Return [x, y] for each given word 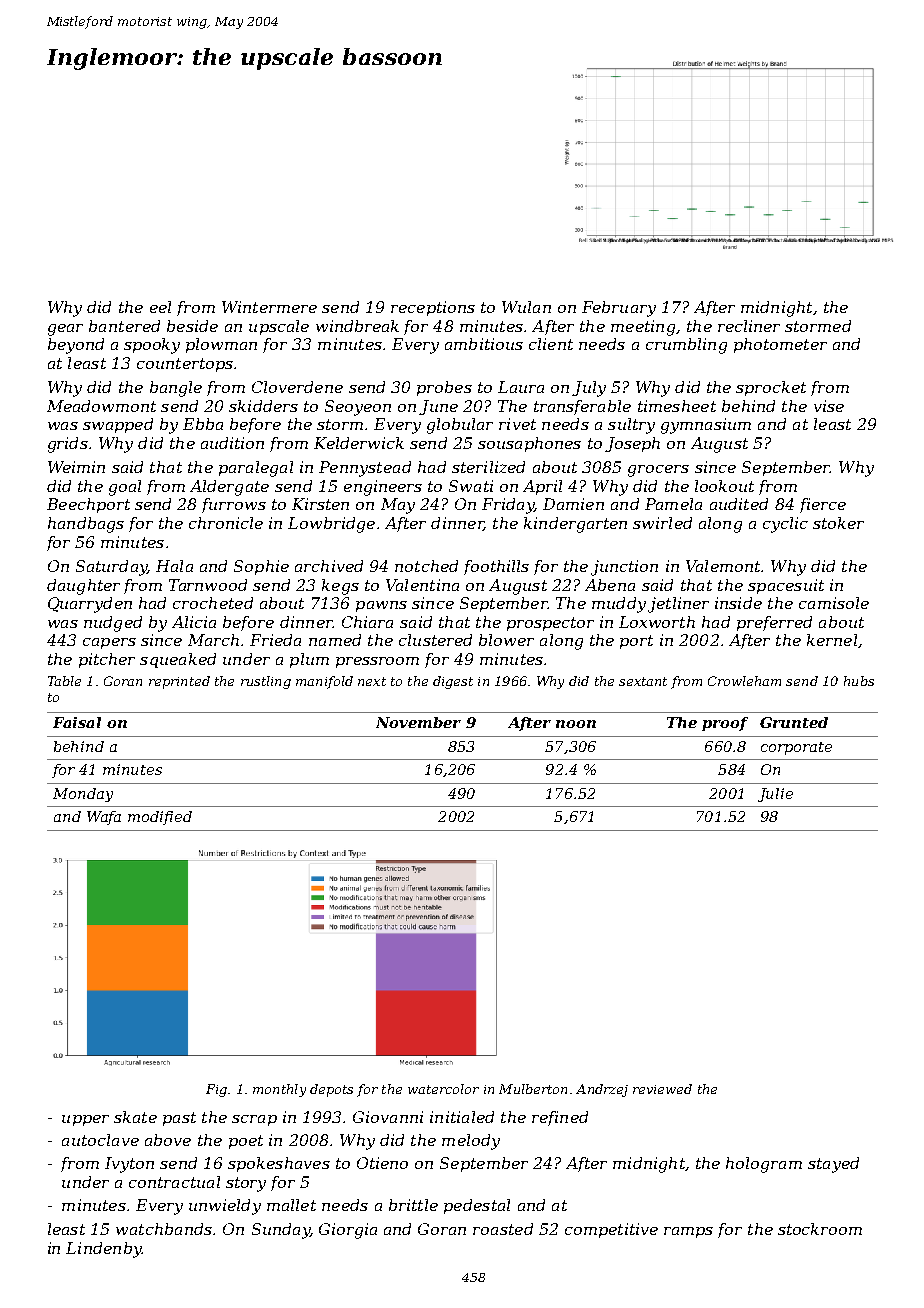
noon [576, 724]
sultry [631, 426]
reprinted [179, 682]
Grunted [794, 722]
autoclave [100, 1140]
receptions [433, 308]
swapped [118, 425]
